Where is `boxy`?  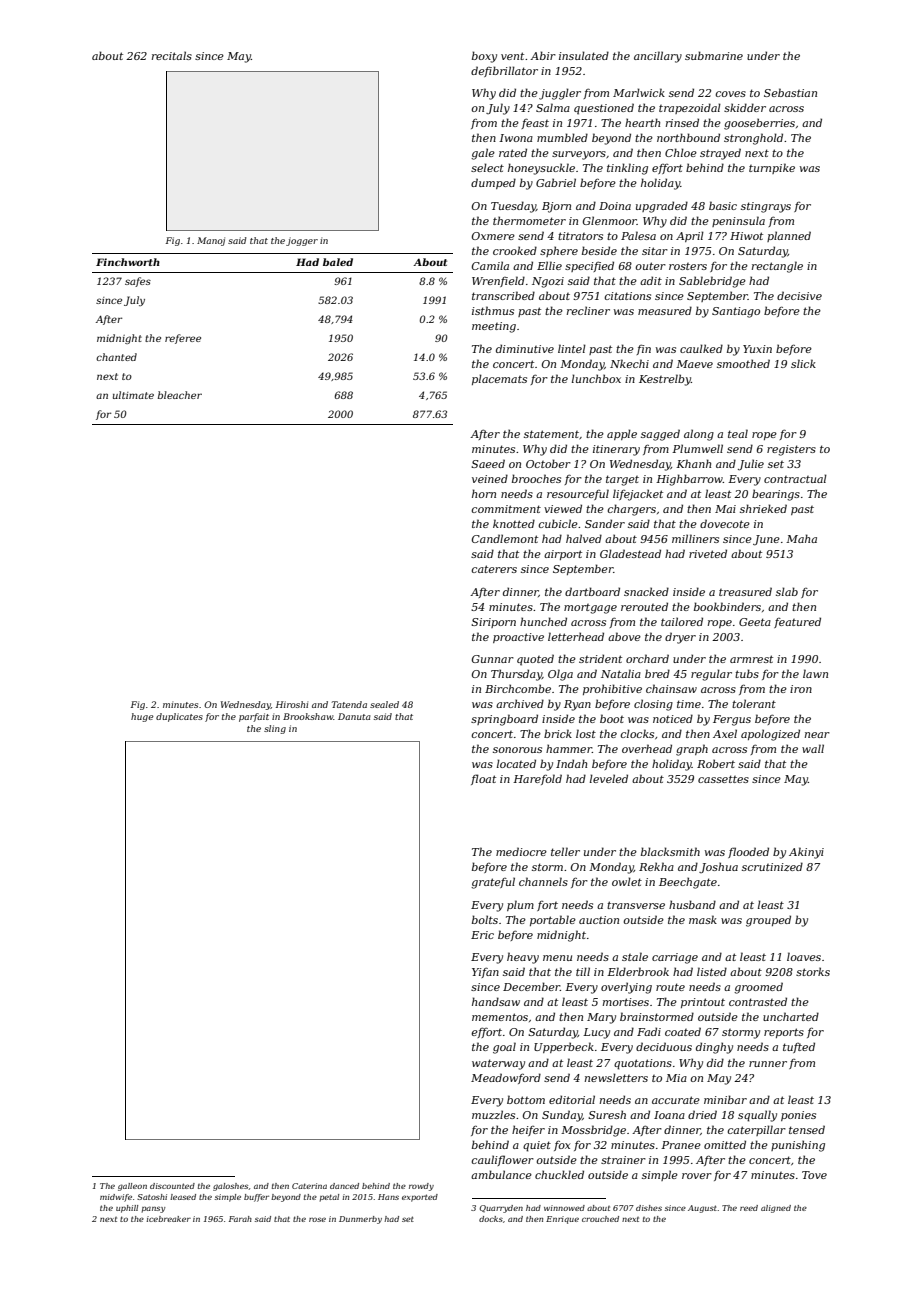 boxy is located at coordinates (484, 57).
